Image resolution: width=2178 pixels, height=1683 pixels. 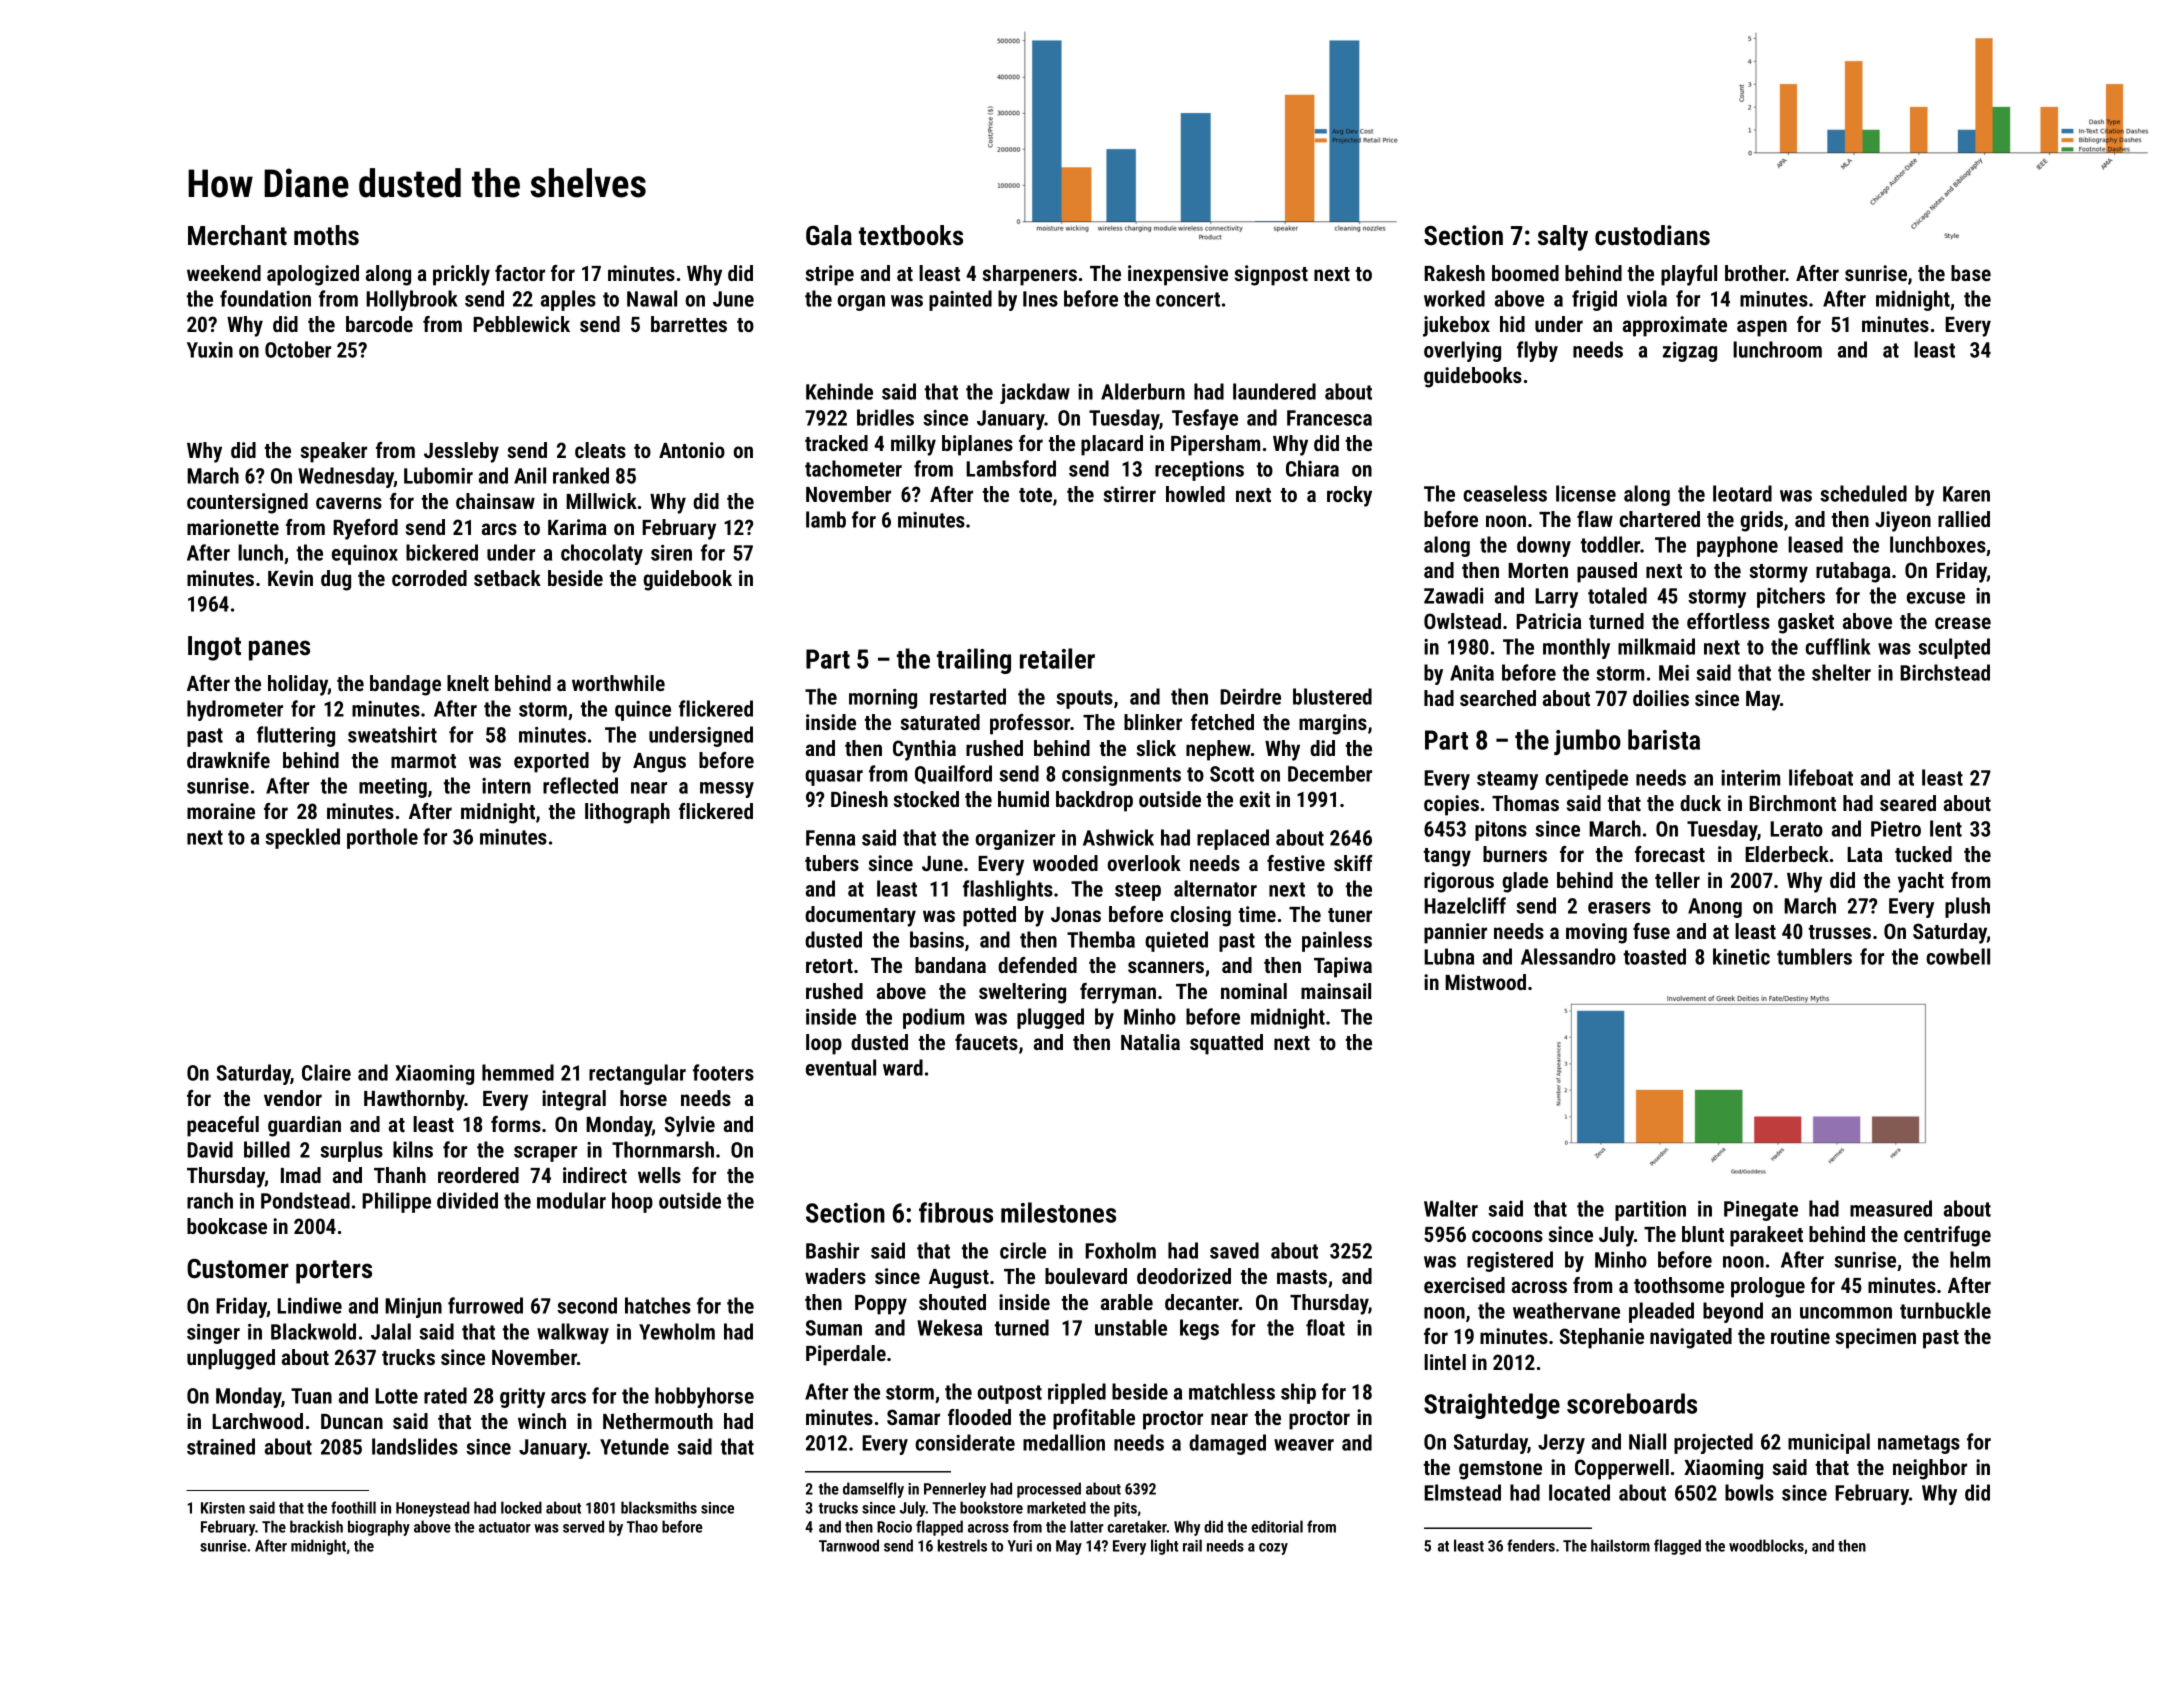 I want to click on Tarnwood, so click(x=849, y=1545).
